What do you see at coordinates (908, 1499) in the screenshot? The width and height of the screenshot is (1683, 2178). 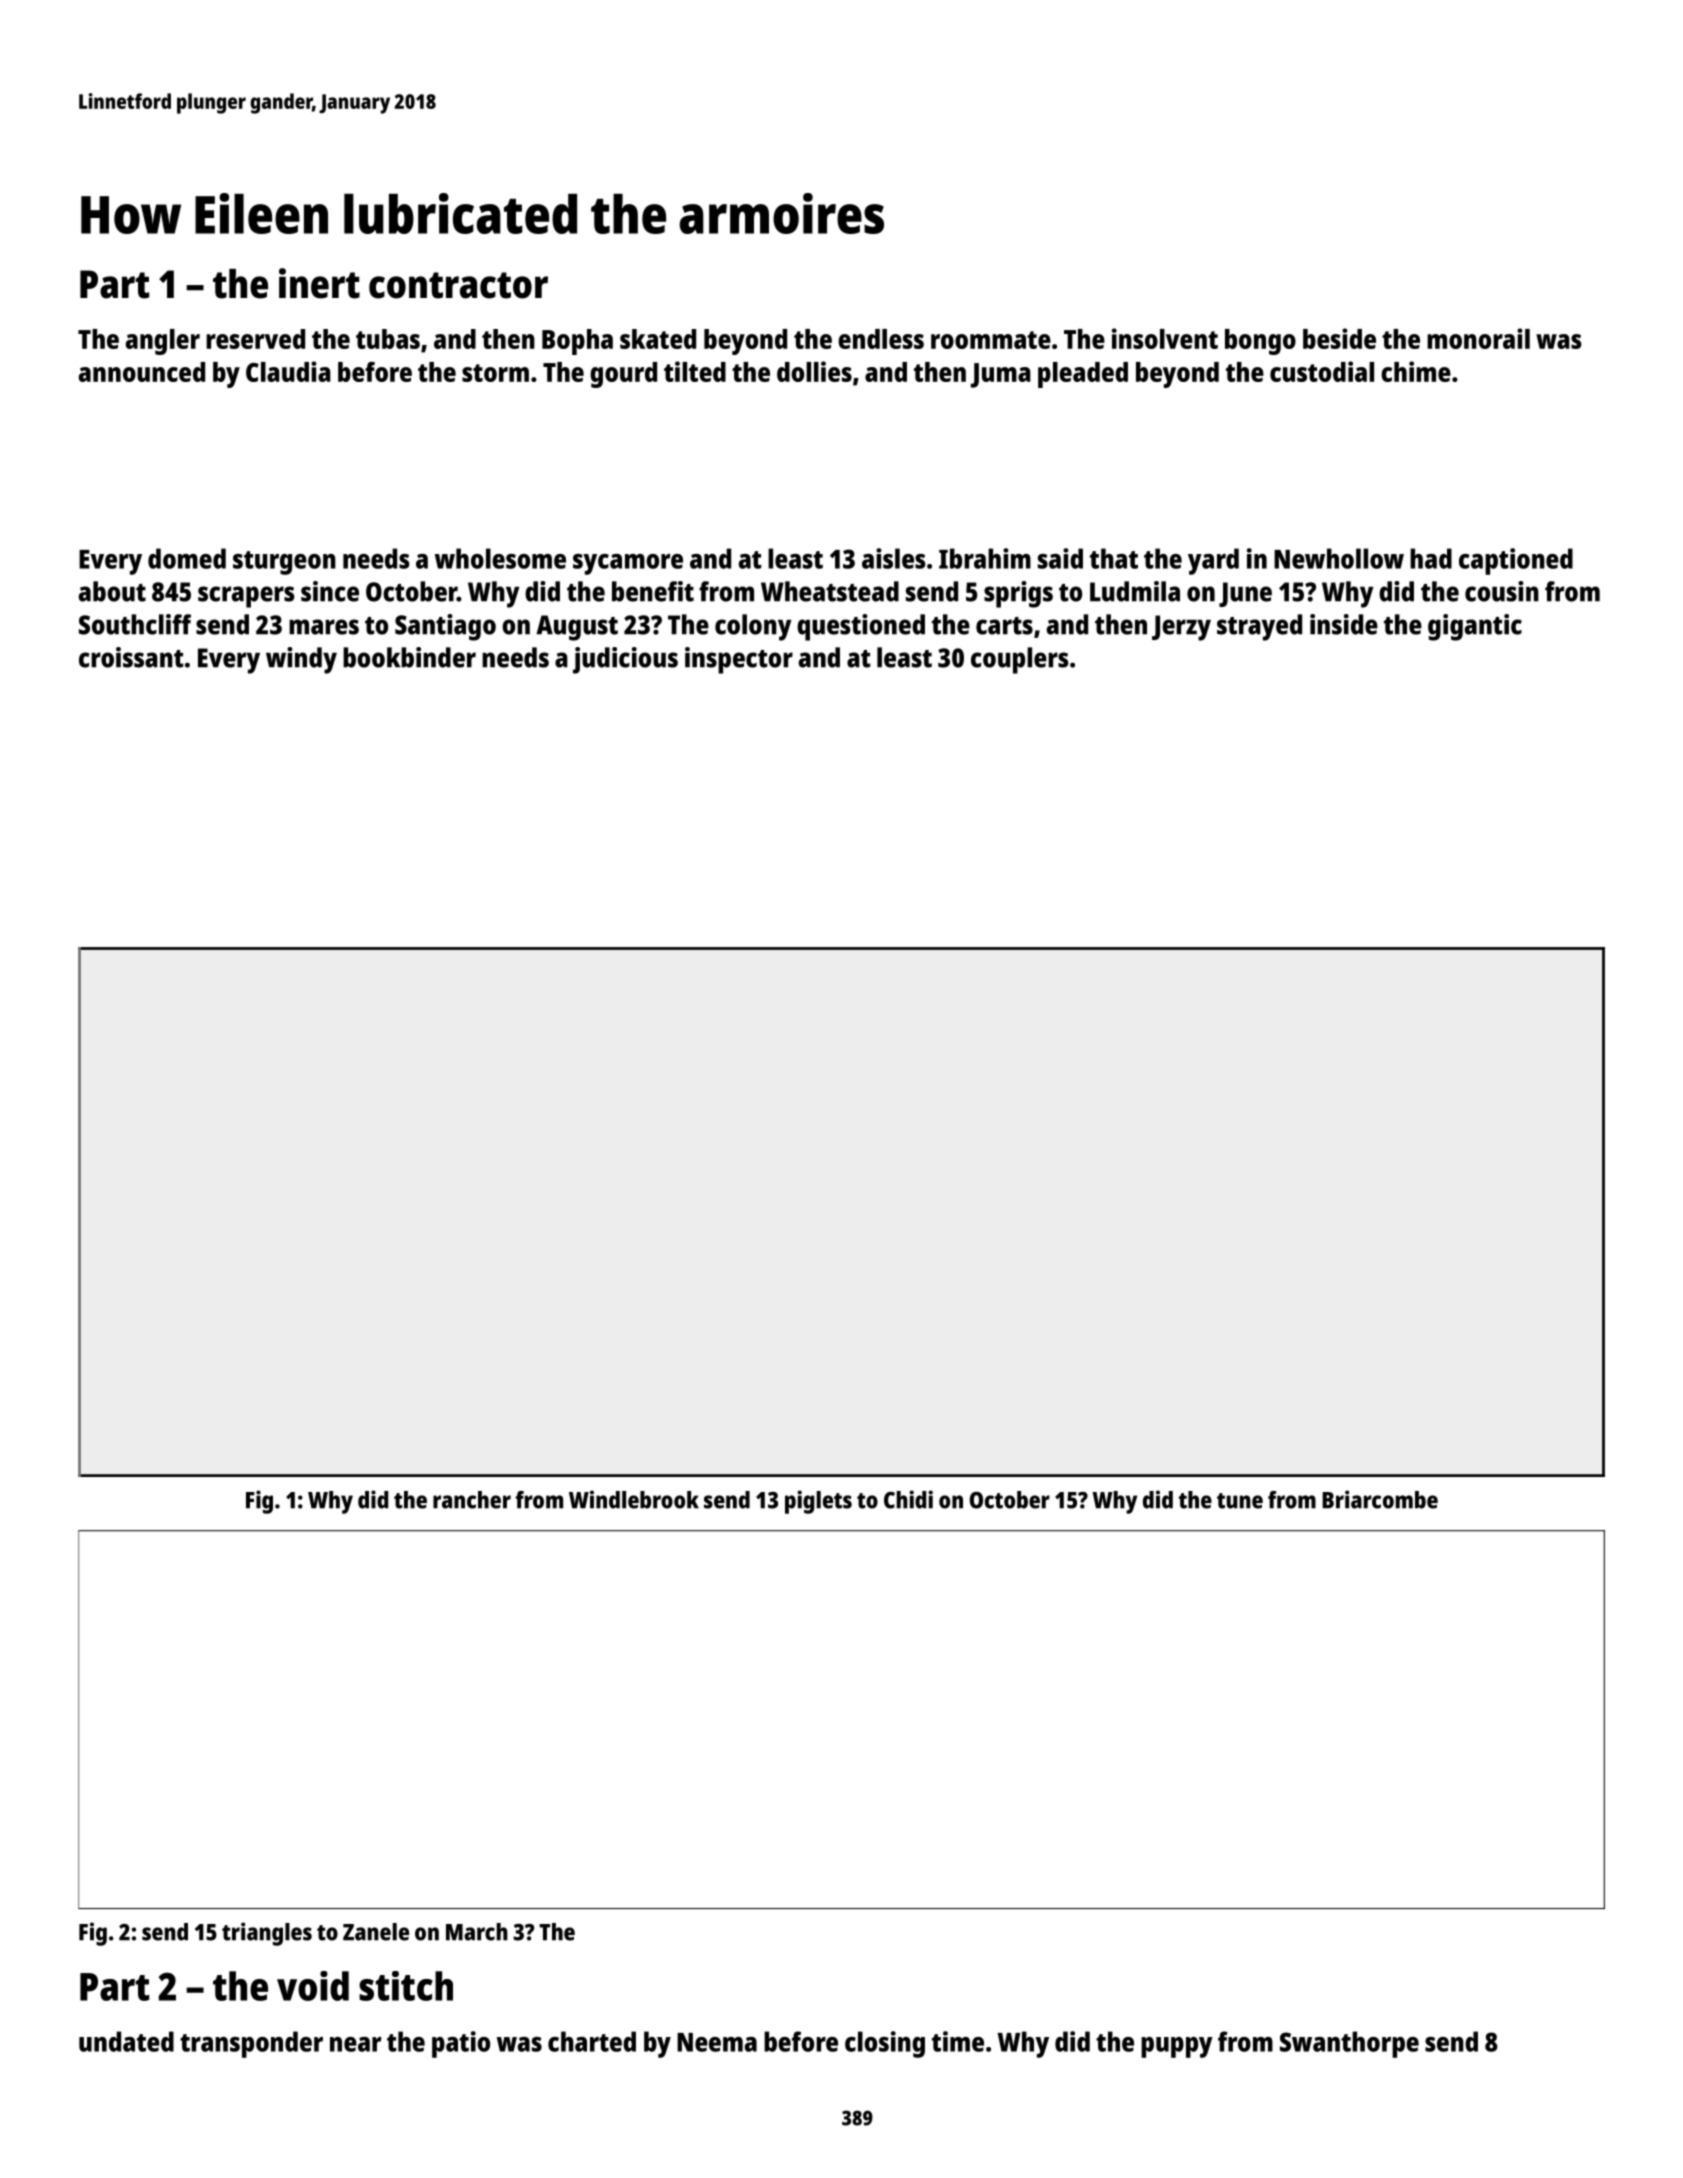 I see `Chidi` at bounding box center [908, 1499].
